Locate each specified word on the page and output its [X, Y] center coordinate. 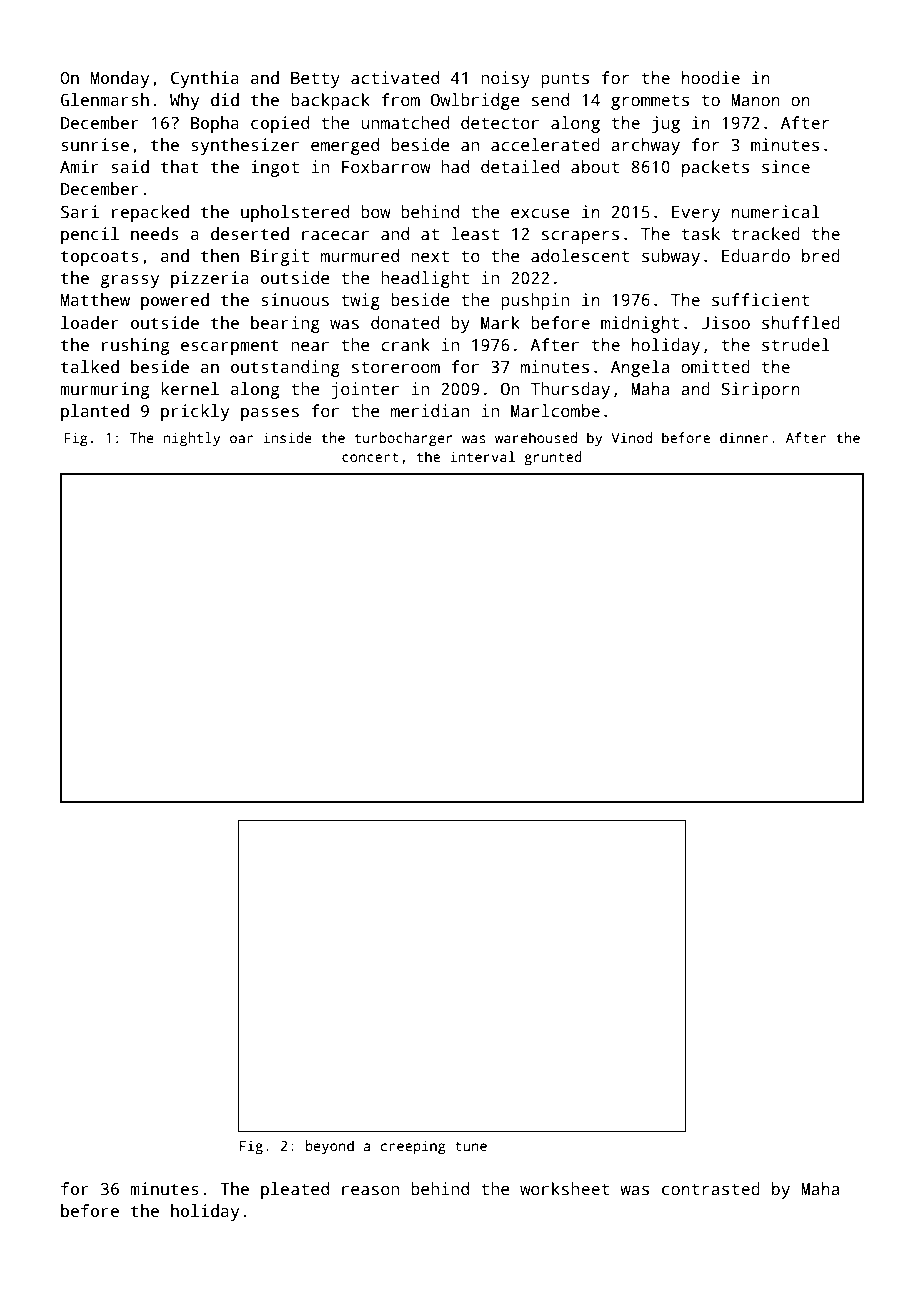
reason [370, 1191]
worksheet [564, 1189]
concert [370, 457]
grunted [553, 458]
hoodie [711, 78]
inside [287, 437]
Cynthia [205, 79]
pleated [295, 1190]
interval [482, 456]
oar [241, 439]
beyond [330, 1147]
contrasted [711, 1189]
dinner [744, 437]
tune [471, 1146]
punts [565, 80]
